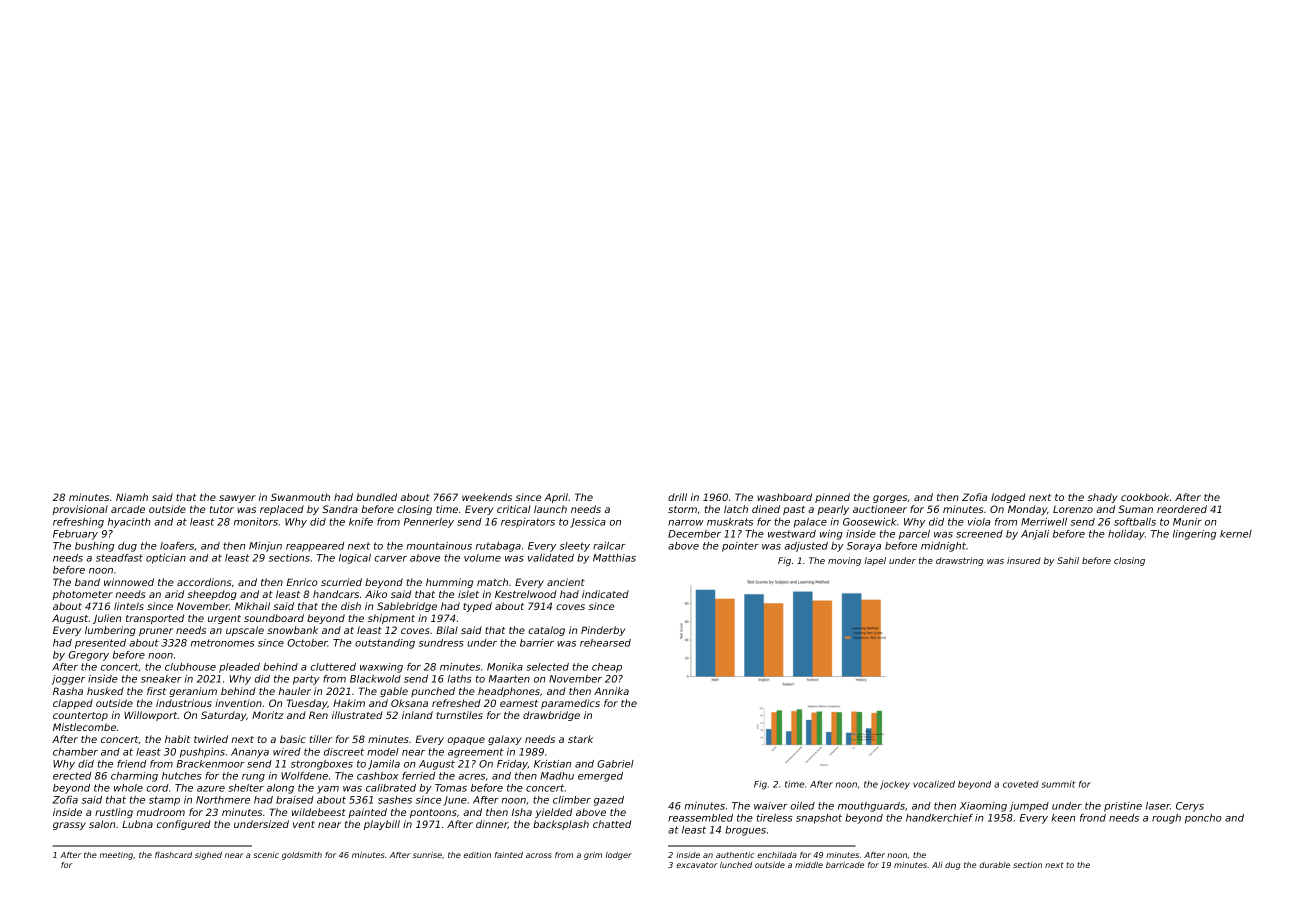 The width and height of the page is (1308, 924). What do you see at coordinates (78, 523) in the page?
I see `refreshing` at bounding box center [78, 523].
